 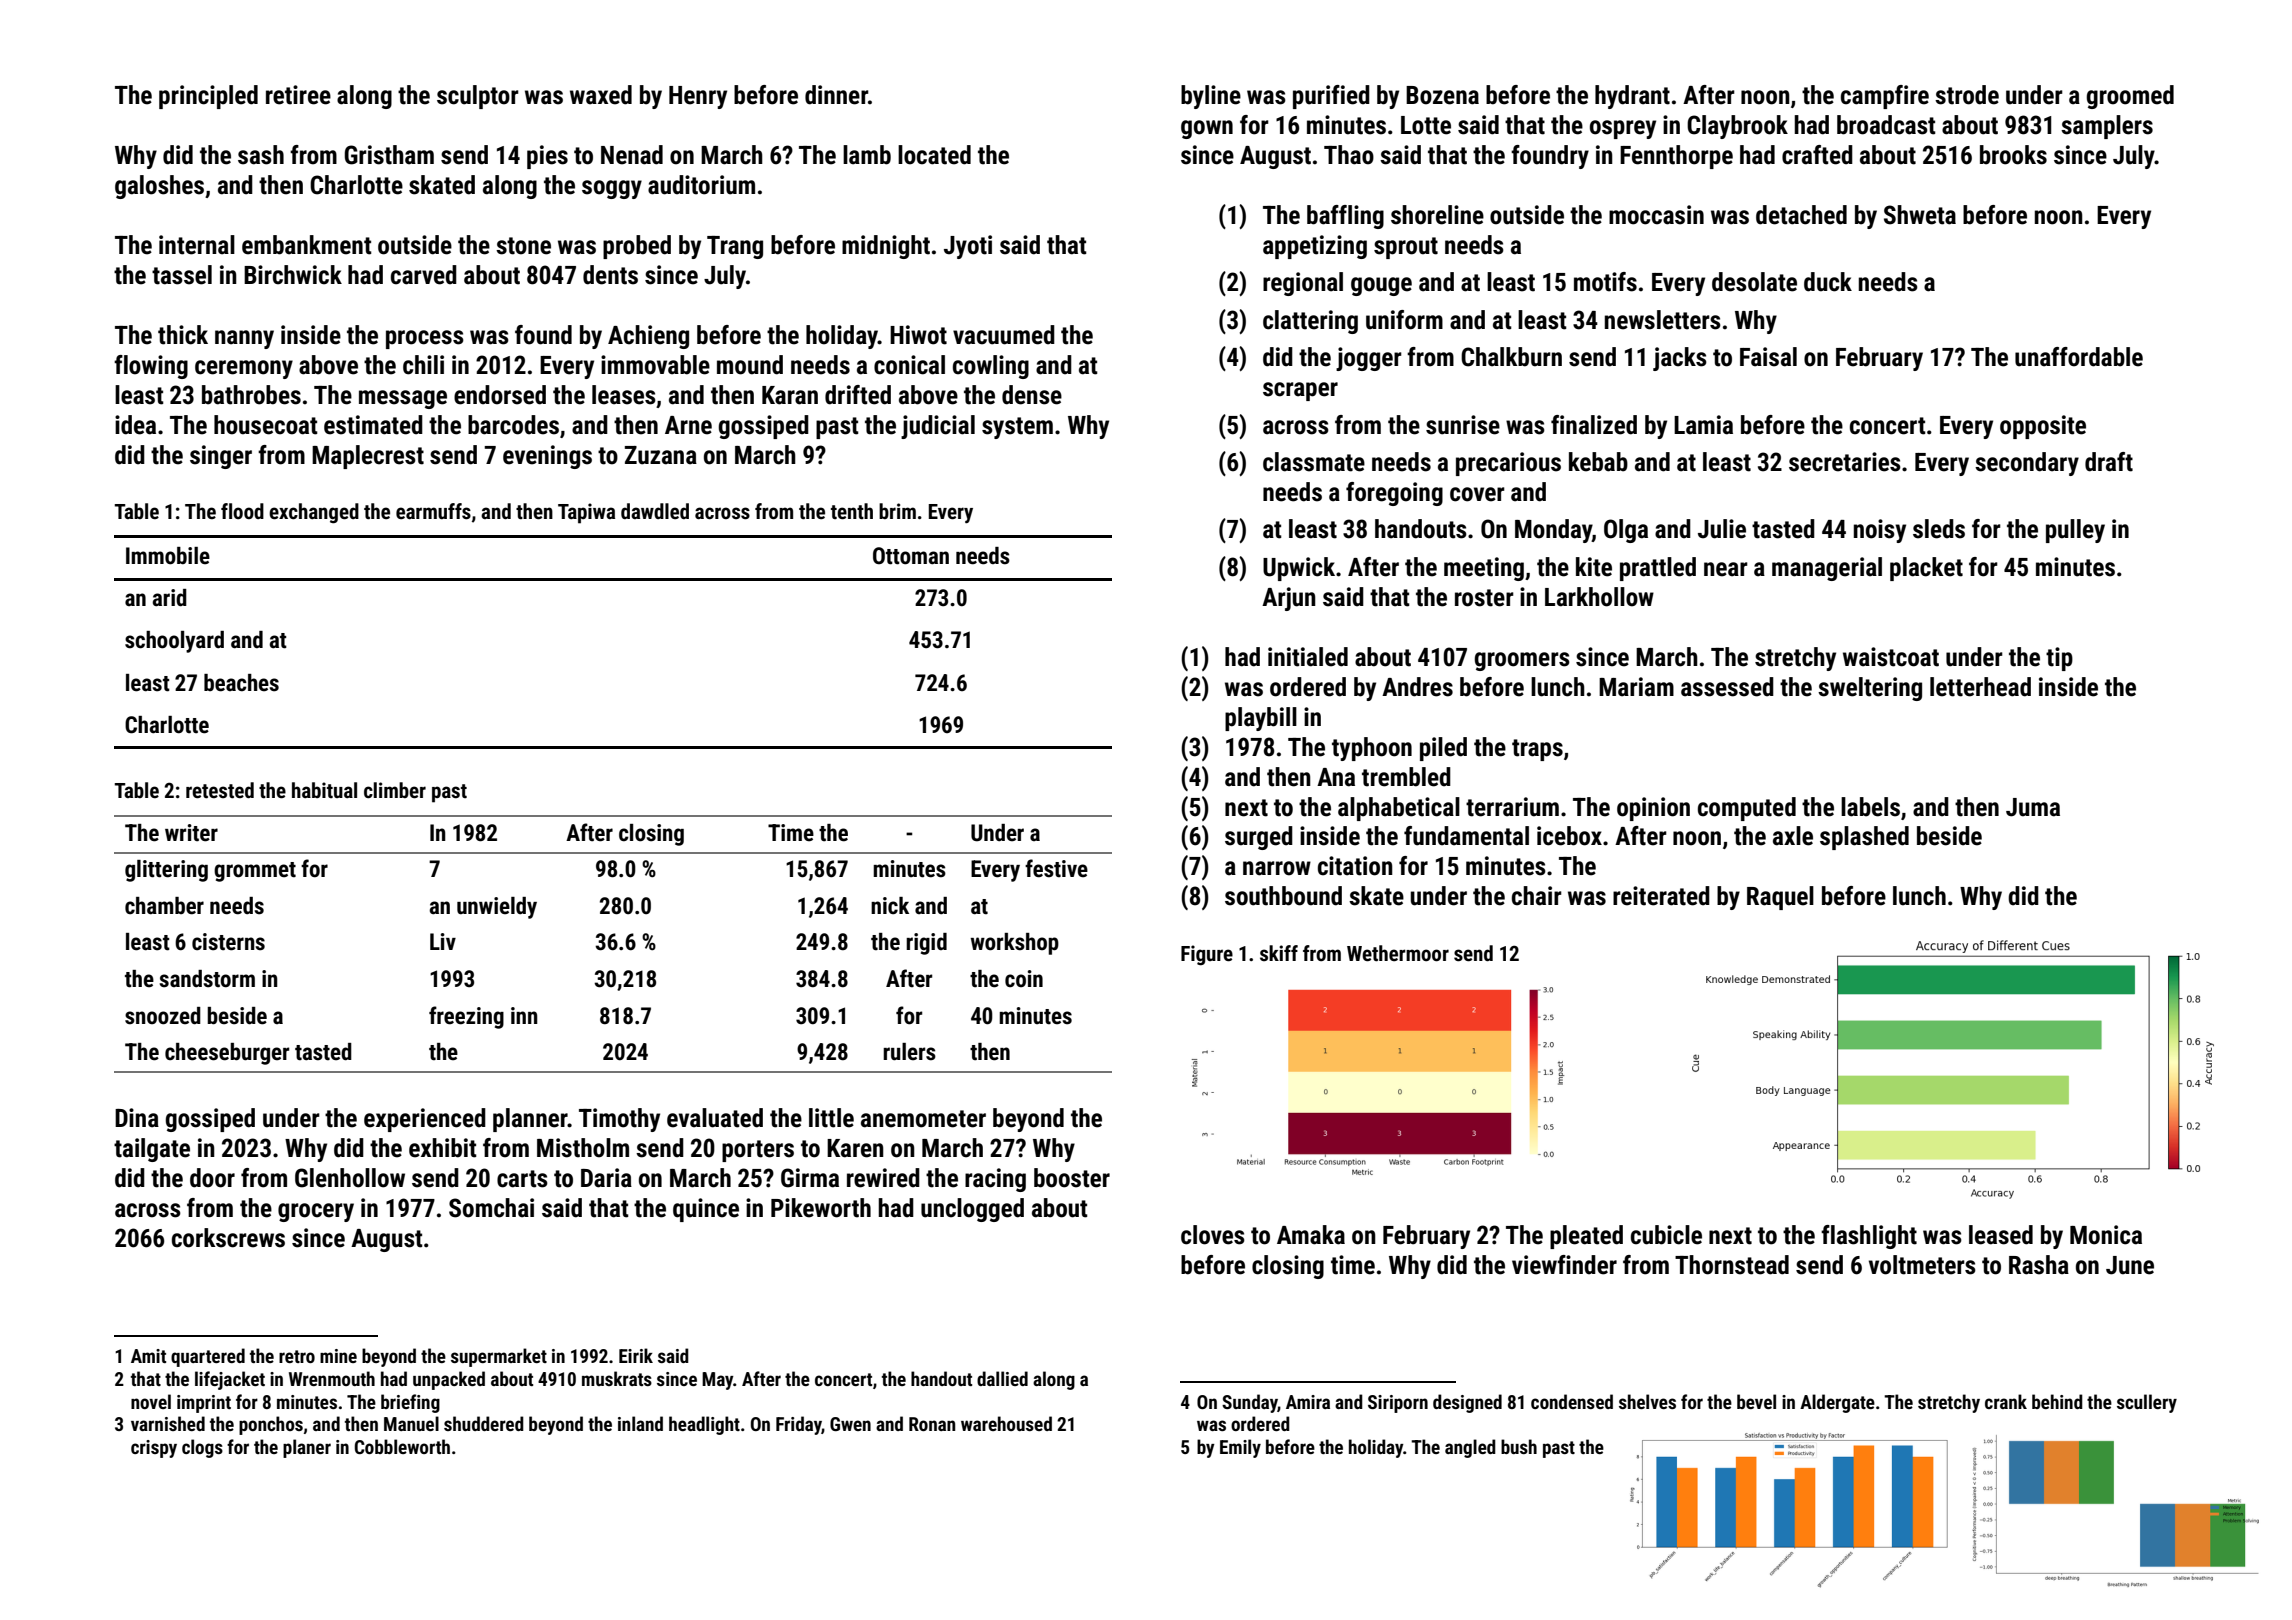 What do you see at coordinates (1737, 127) in the document?
I see `Claybrook` at bounding box center [1737, 127].
